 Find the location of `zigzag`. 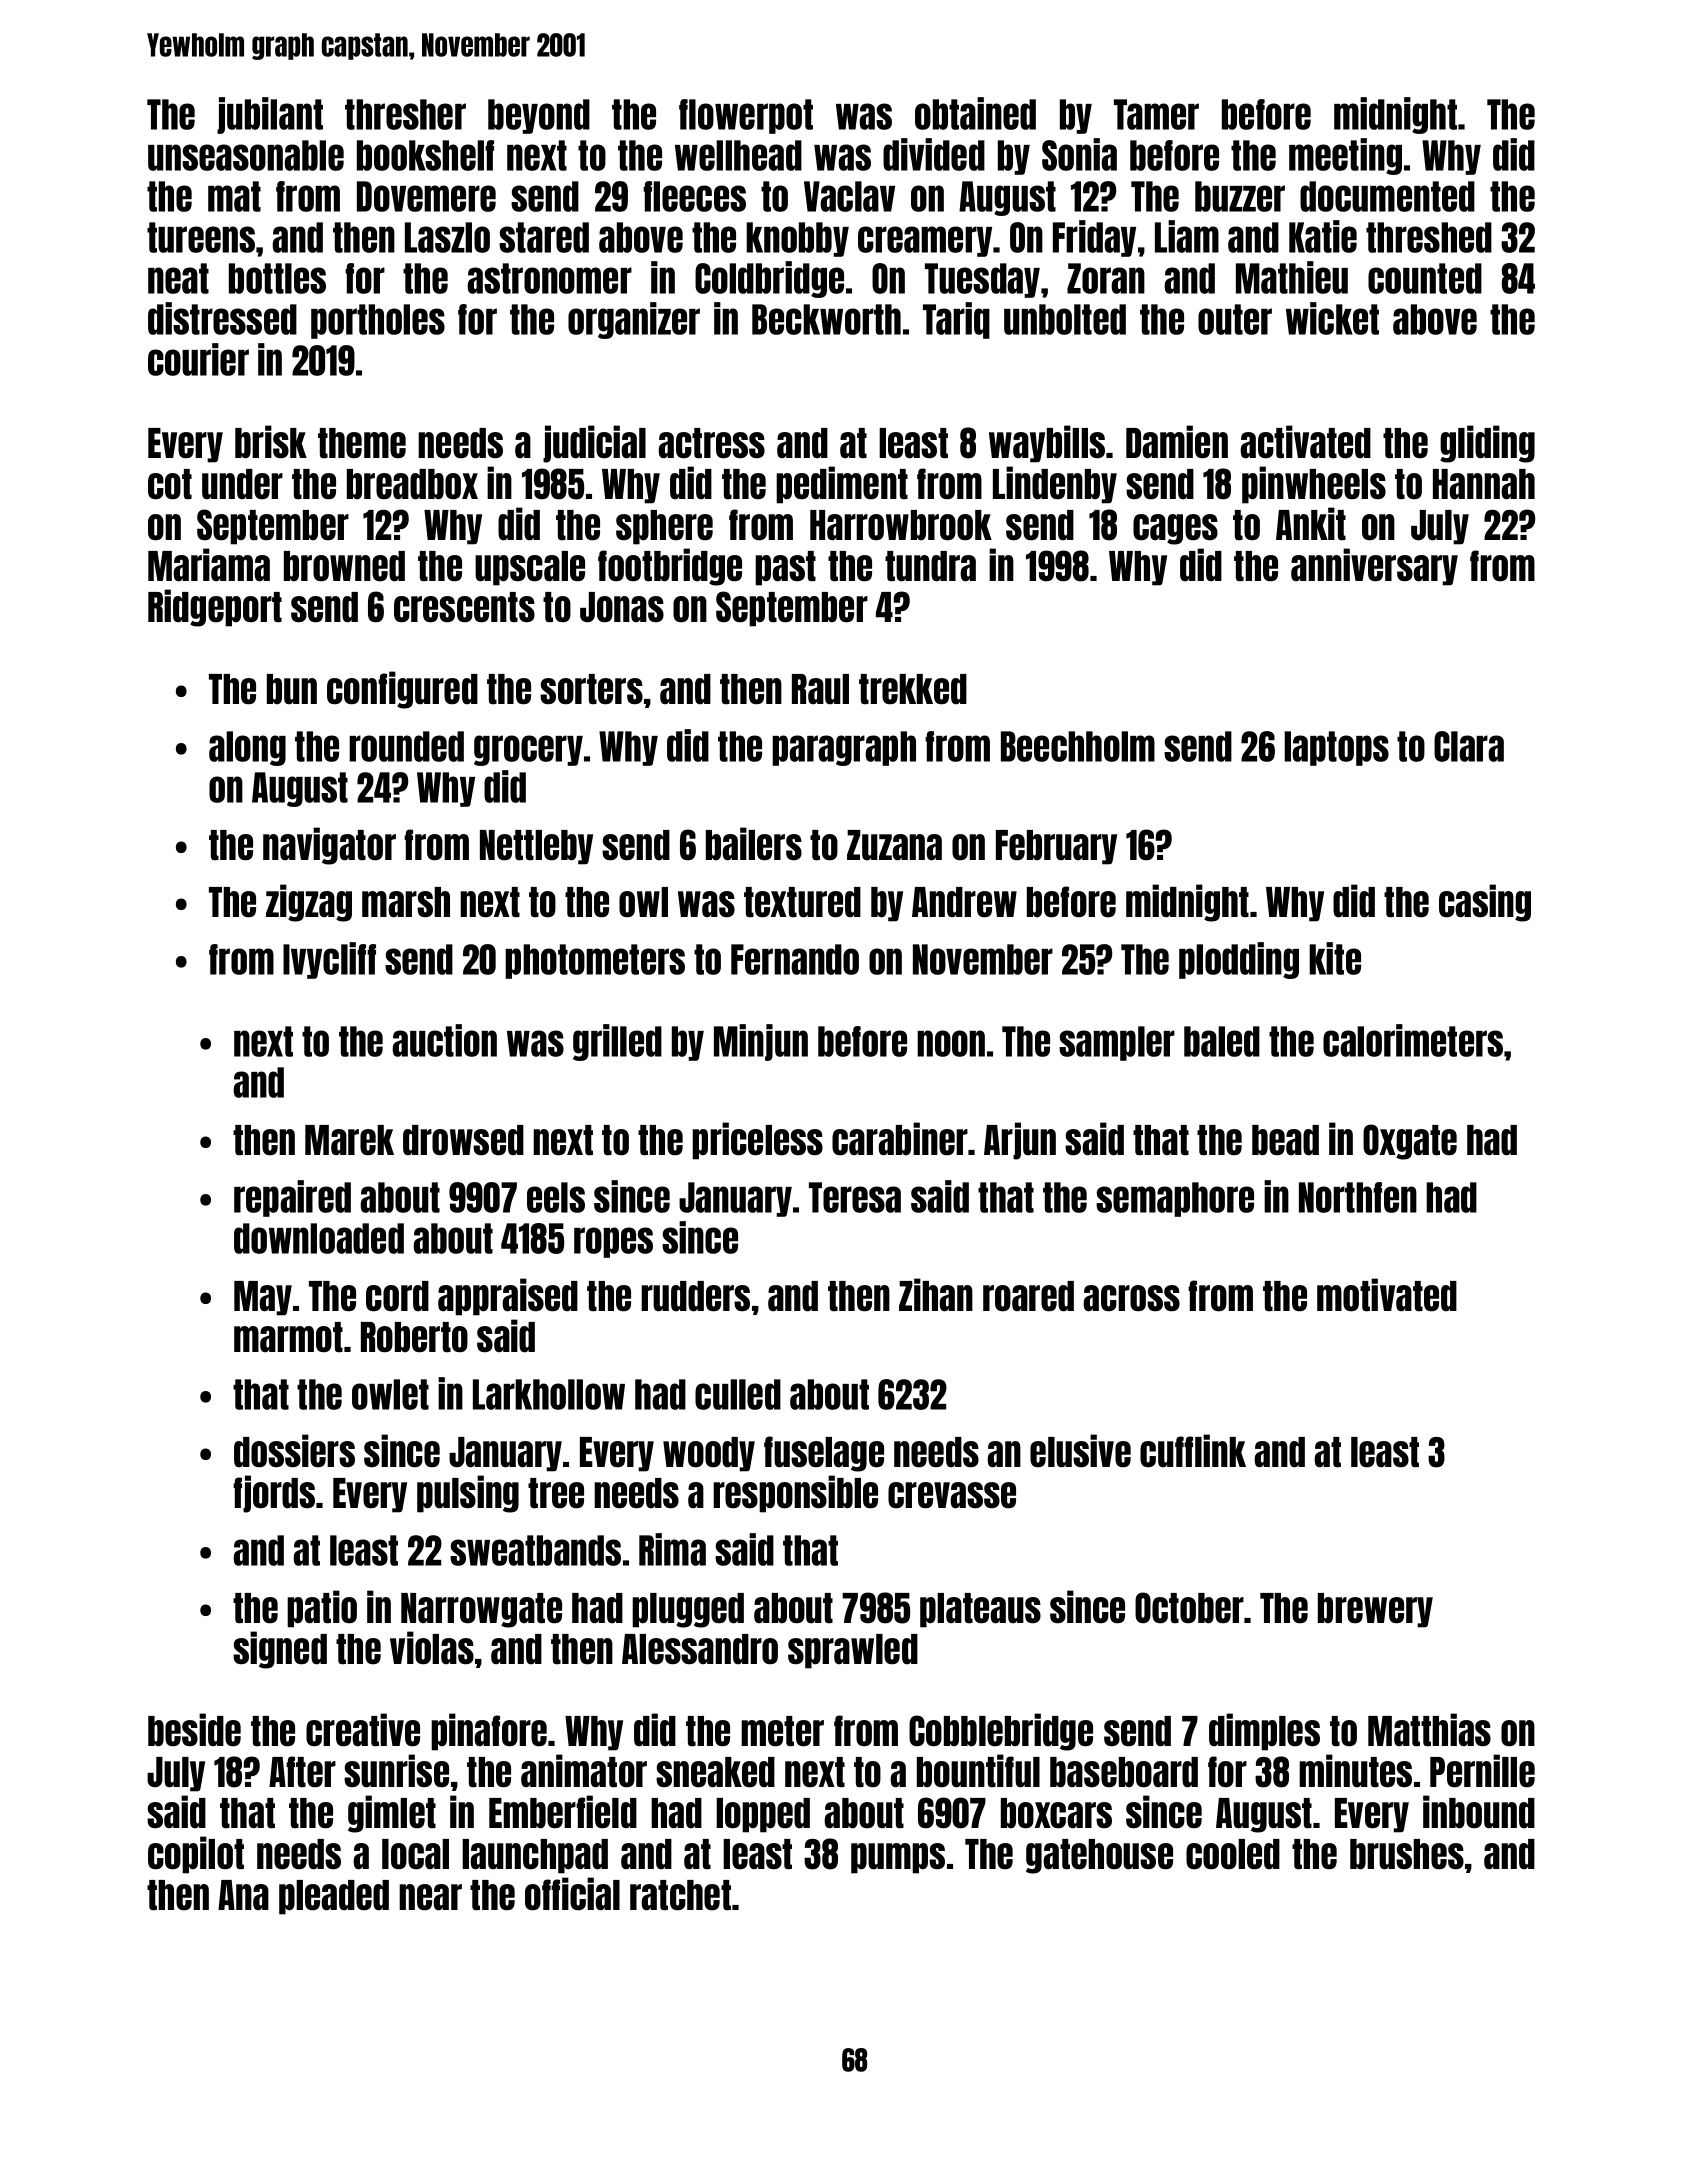

zigzag is located at coordinates (309, 903).
